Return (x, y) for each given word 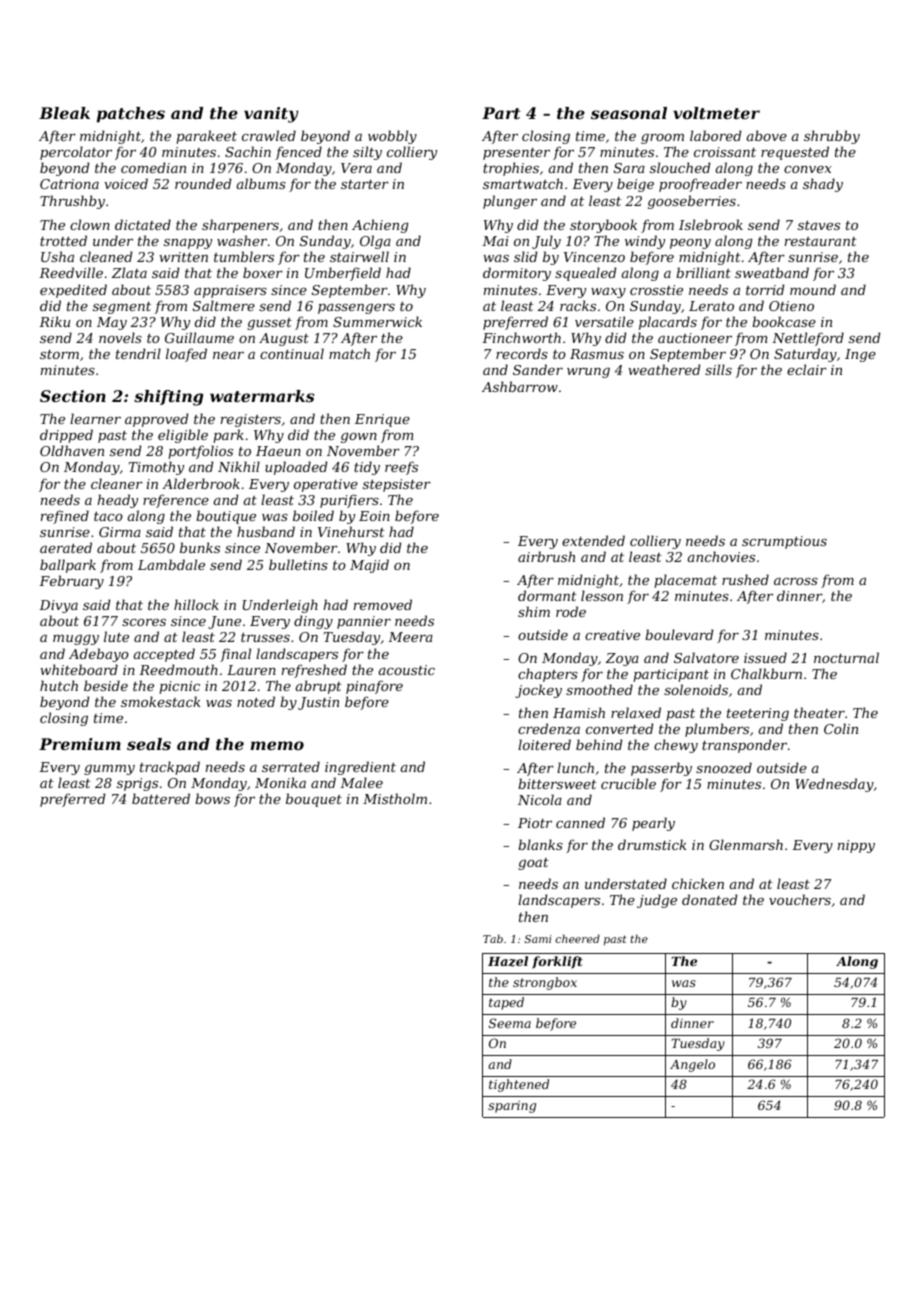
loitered (544, 744)
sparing (512, 1107)
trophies (511, 169)
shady (823, 185)
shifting (168, 398)
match (349, 353)
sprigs (137, 784)
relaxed (636, 712)
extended (593, 540)
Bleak (64, 113)
